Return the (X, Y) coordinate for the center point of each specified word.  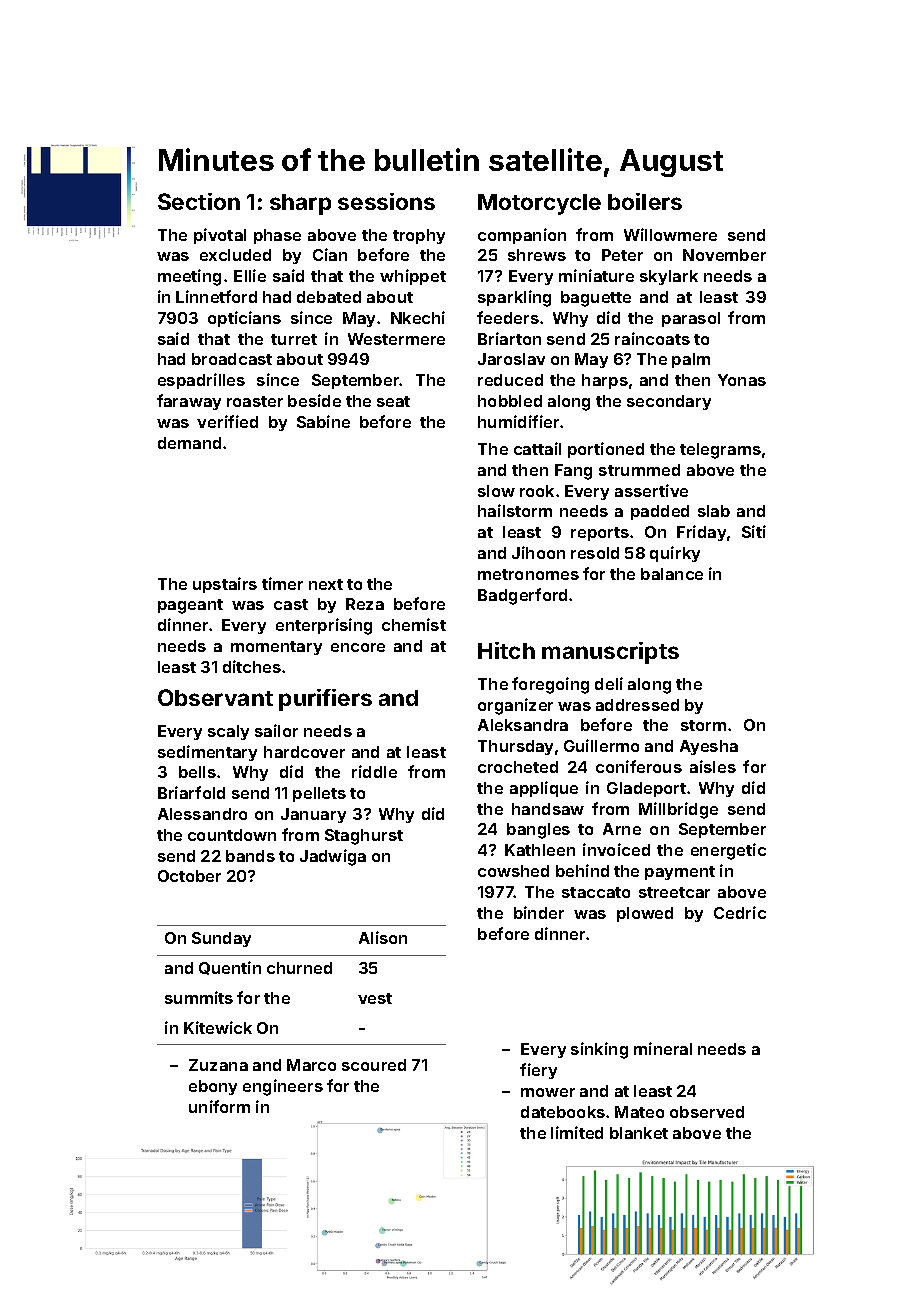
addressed (637, 705)
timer (282, 583)
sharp (300, 204)
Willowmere (670, 234)
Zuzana (218, 1065)
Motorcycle (539, 204)
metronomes (528, 574)
